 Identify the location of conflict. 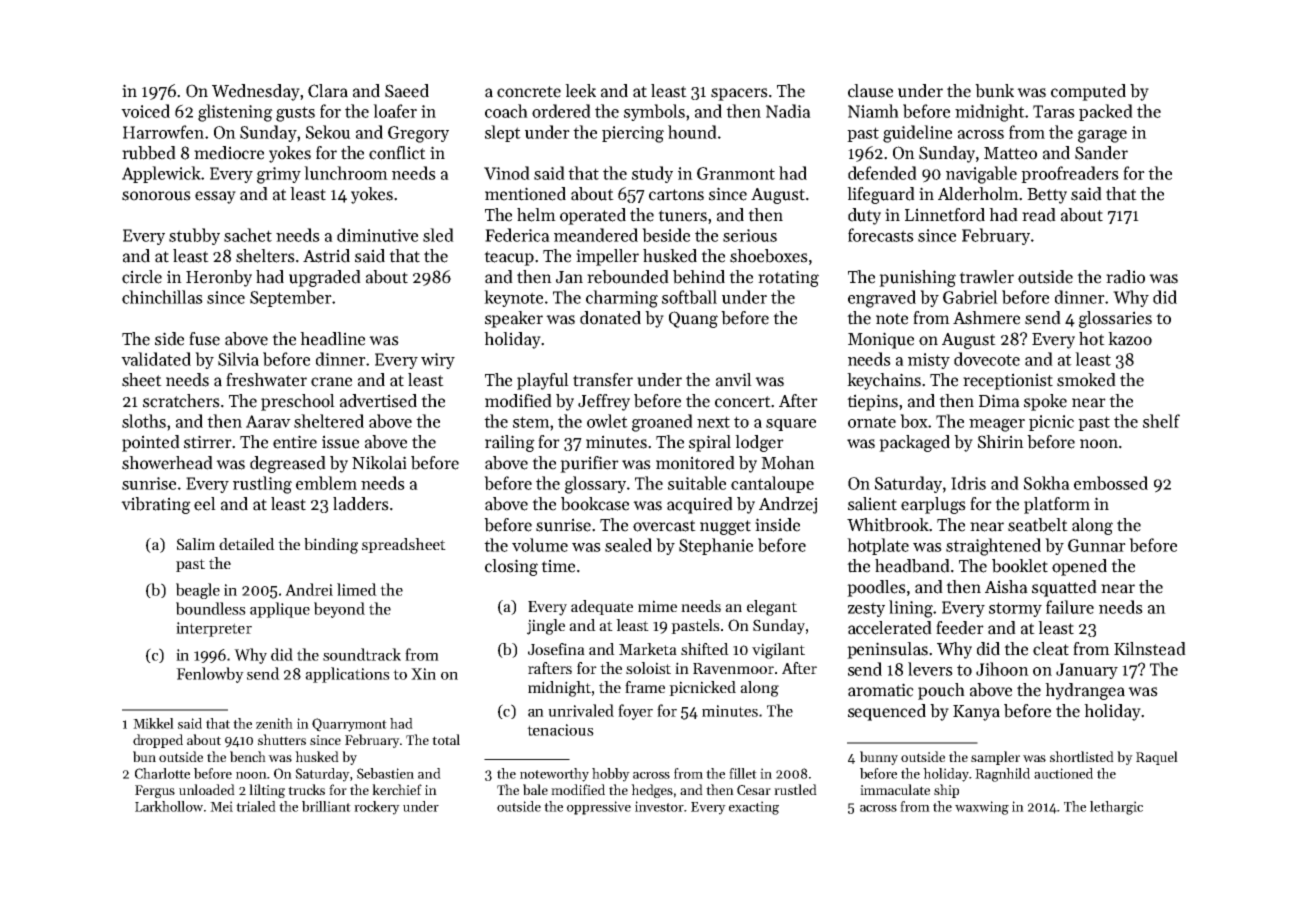
(397, 153).
